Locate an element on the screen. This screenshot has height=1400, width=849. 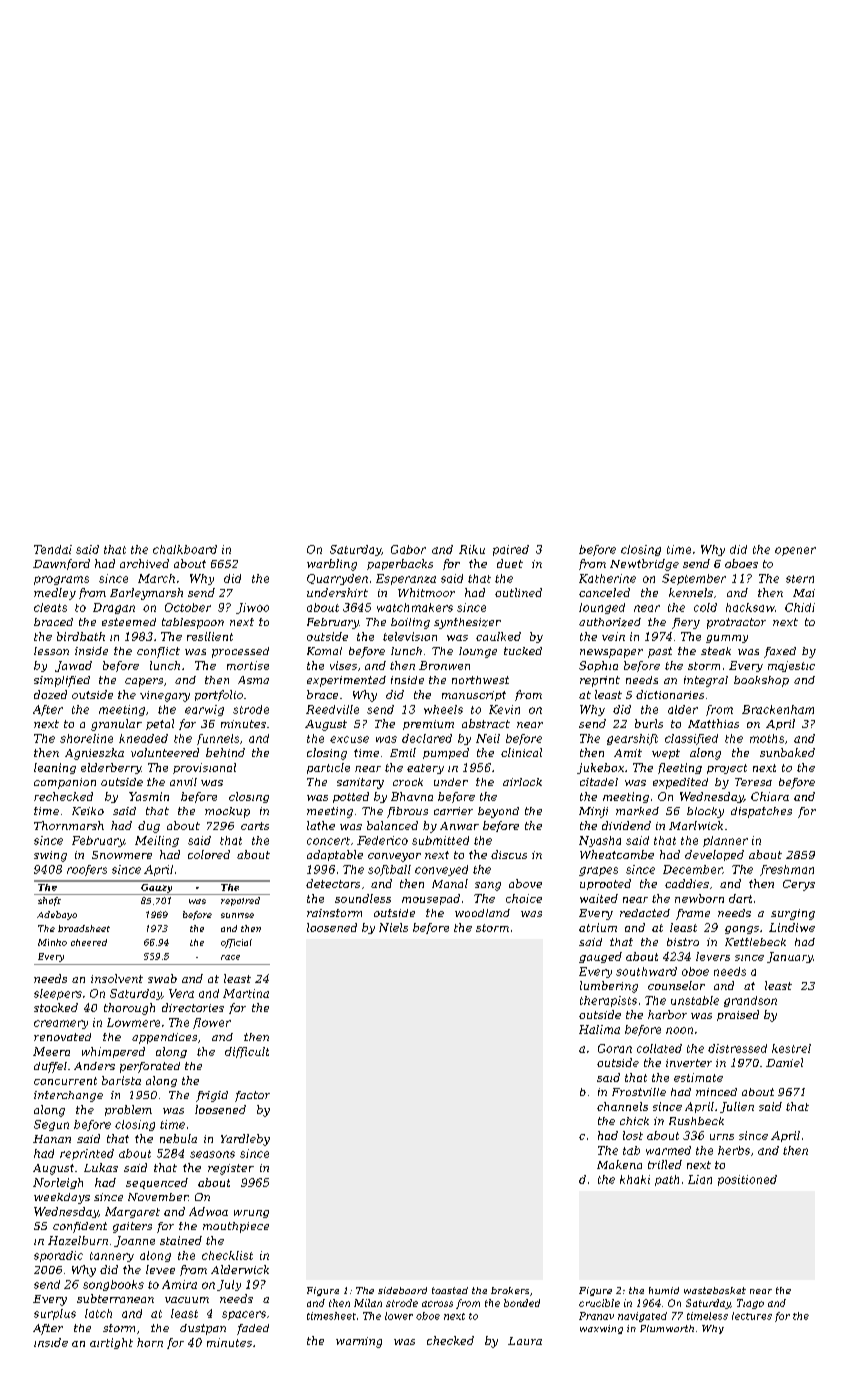
difficult is located at coordinates (247, 1052).
